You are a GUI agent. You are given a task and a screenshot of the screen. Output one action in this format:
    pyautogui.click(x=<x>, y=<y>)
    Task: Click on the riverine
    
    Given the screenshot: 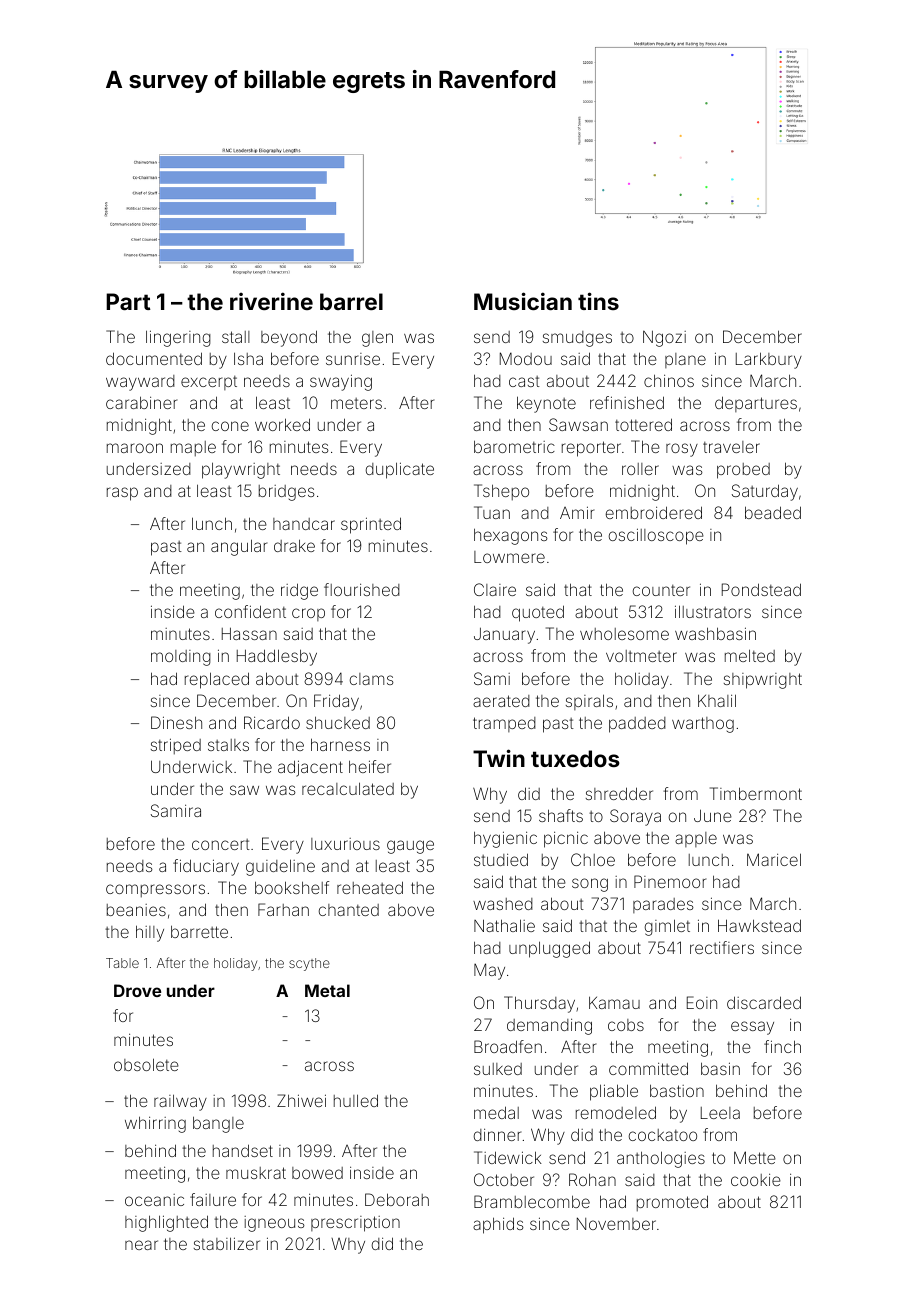 What is the action you would take?
    pyautogui.click(x=271, y=301)
